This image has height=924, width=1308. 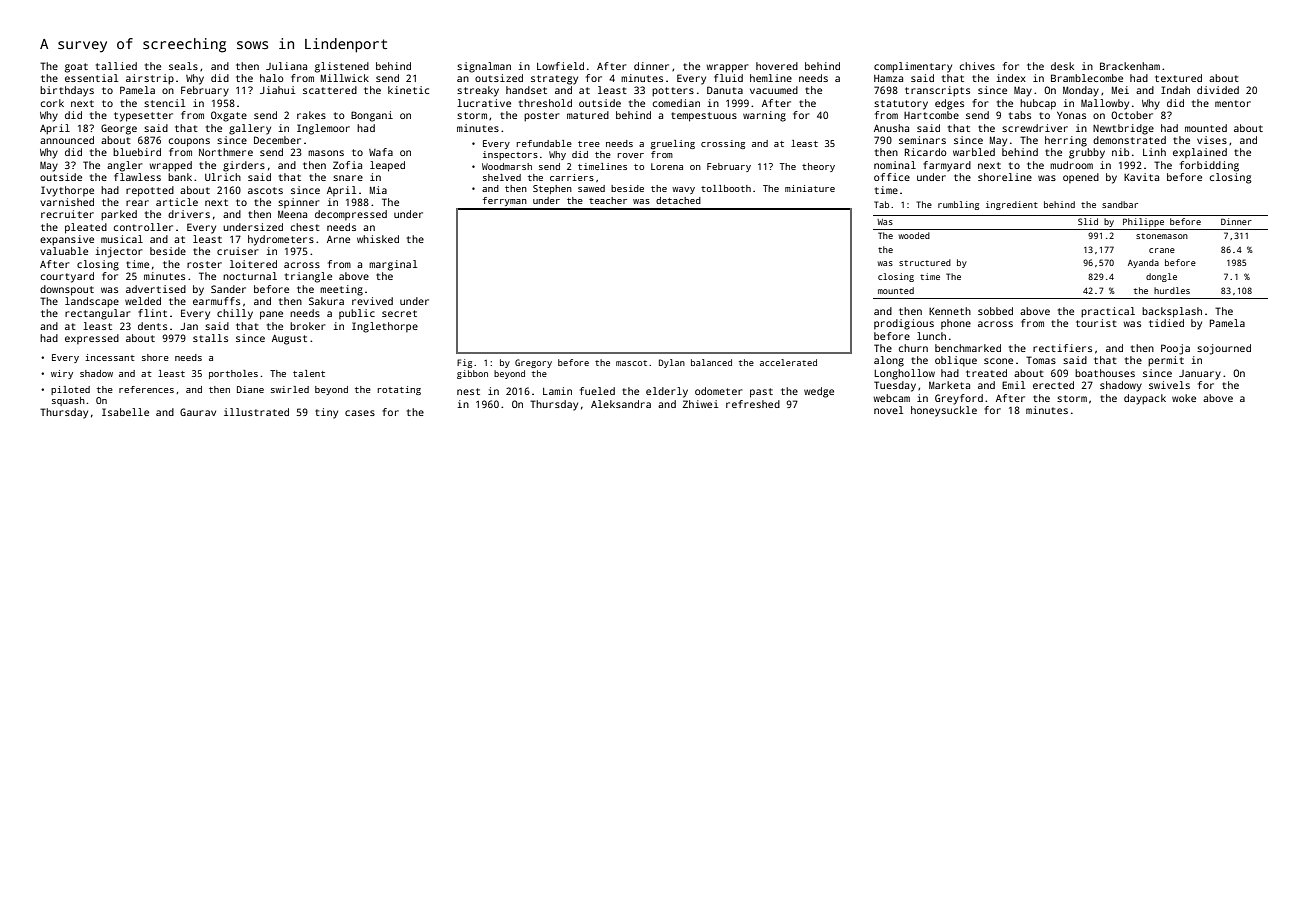 What do you see at coordinates (1166, 323) in the image?
I see `tidied` at bounding box center [1166, 323].
